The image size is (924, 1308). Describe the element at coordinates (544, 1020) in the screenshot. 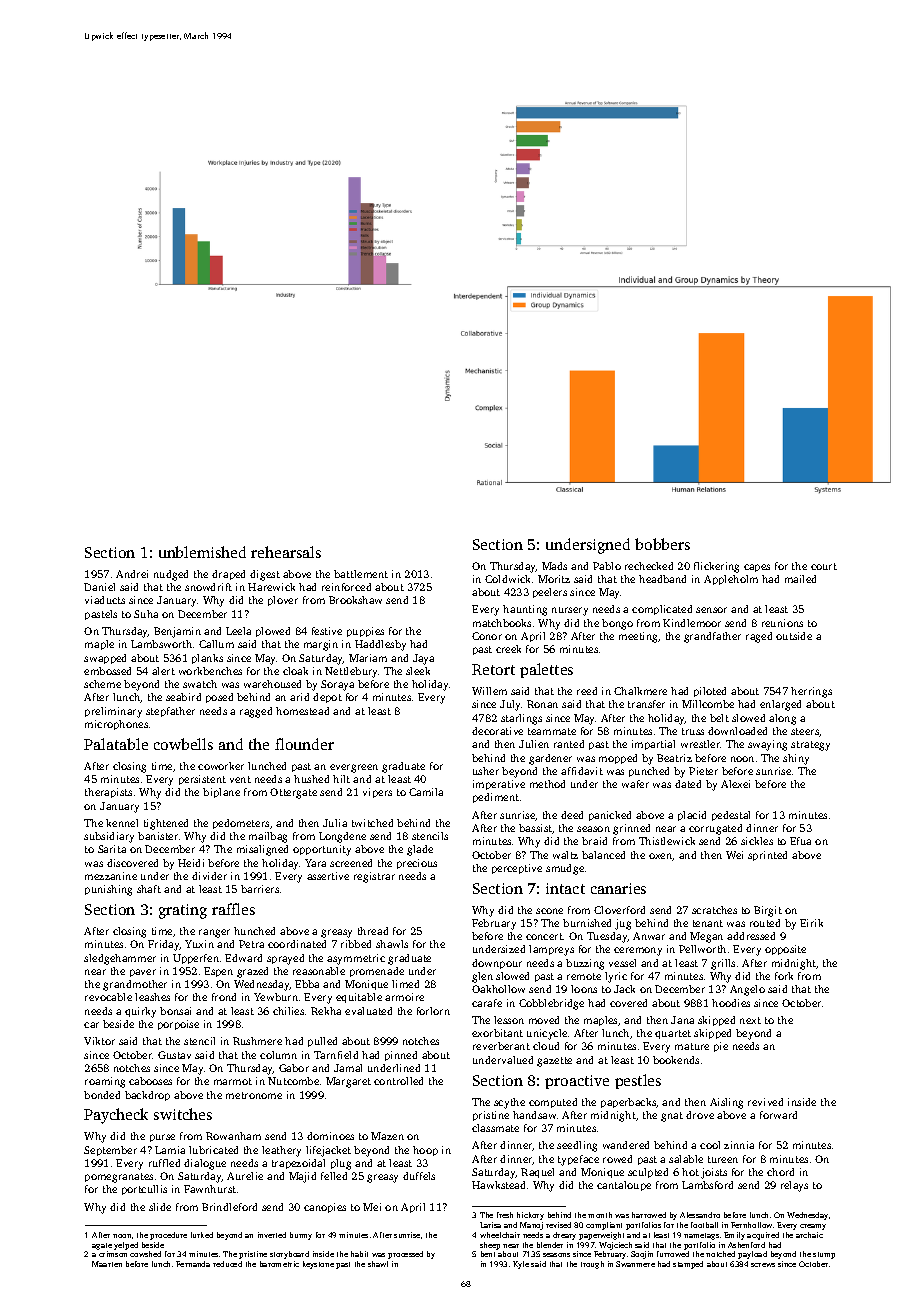

I see `moved` at that location.
